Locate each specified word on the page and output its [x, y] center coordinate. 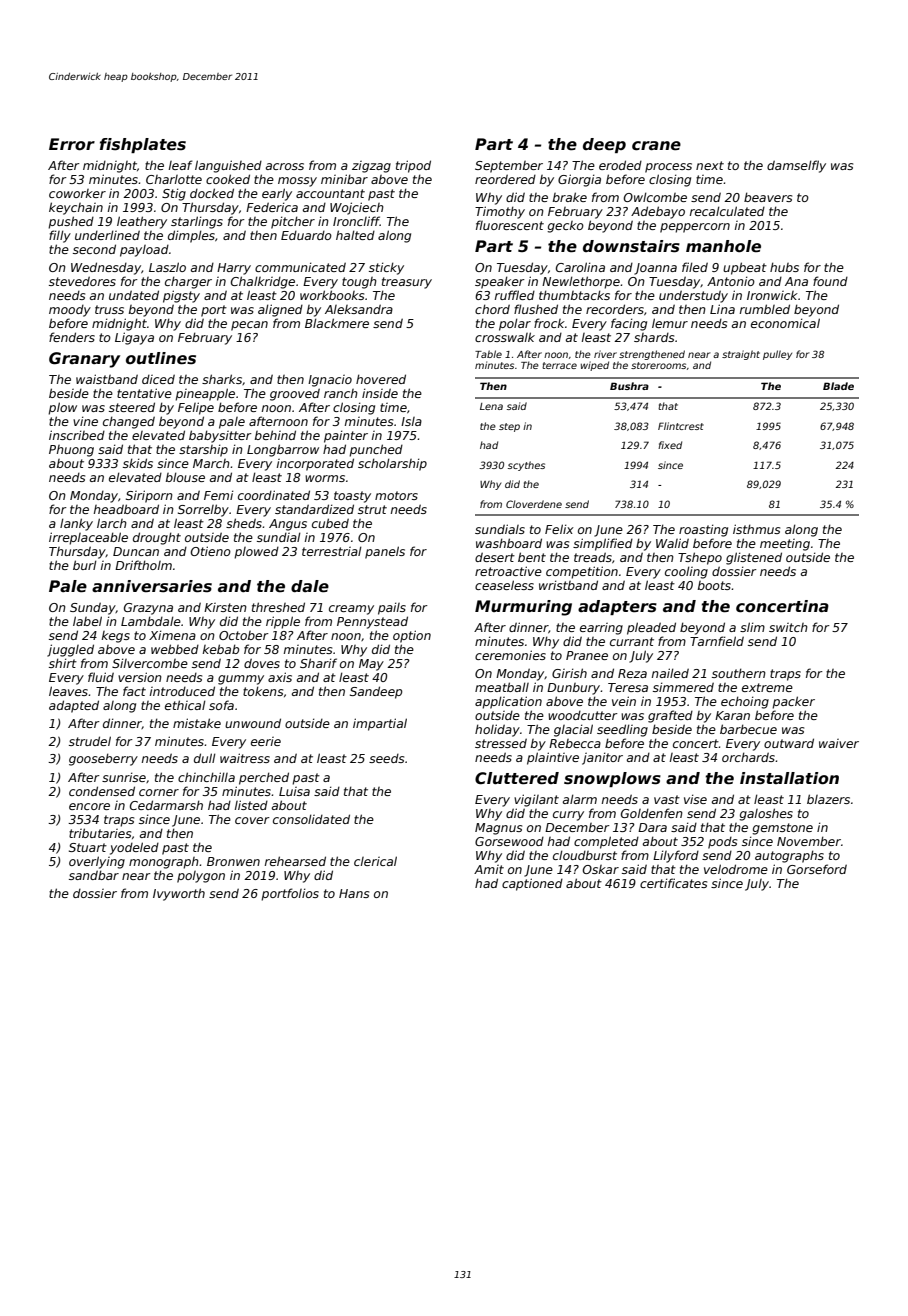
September [509, 167]
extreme [767, 687]
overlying [97, 862]
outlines [161, 358]
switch [788, 627]
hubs [784, 267]
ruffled [515, 295]
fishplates [143, 145]
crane [656, 146]
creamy [351, 610]
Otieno [210, 551]
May [371, 665]
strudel [90, 741]
